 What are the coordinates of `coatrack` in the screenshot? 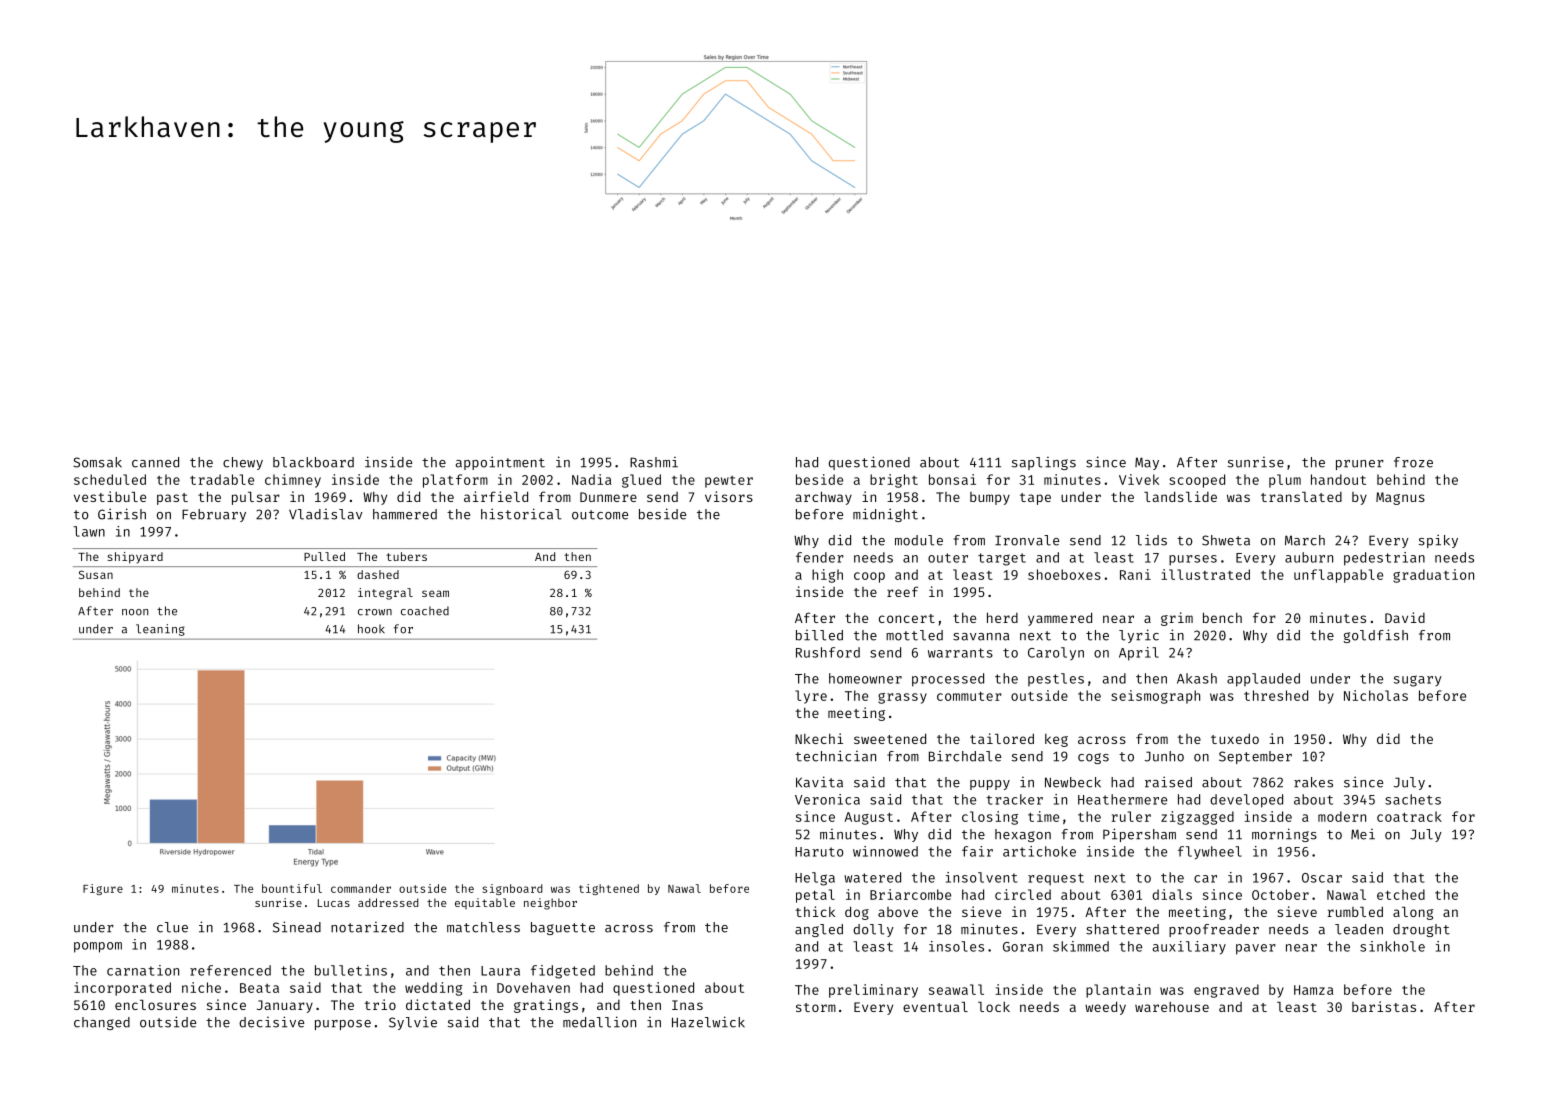 It's located at (1409, 816).
